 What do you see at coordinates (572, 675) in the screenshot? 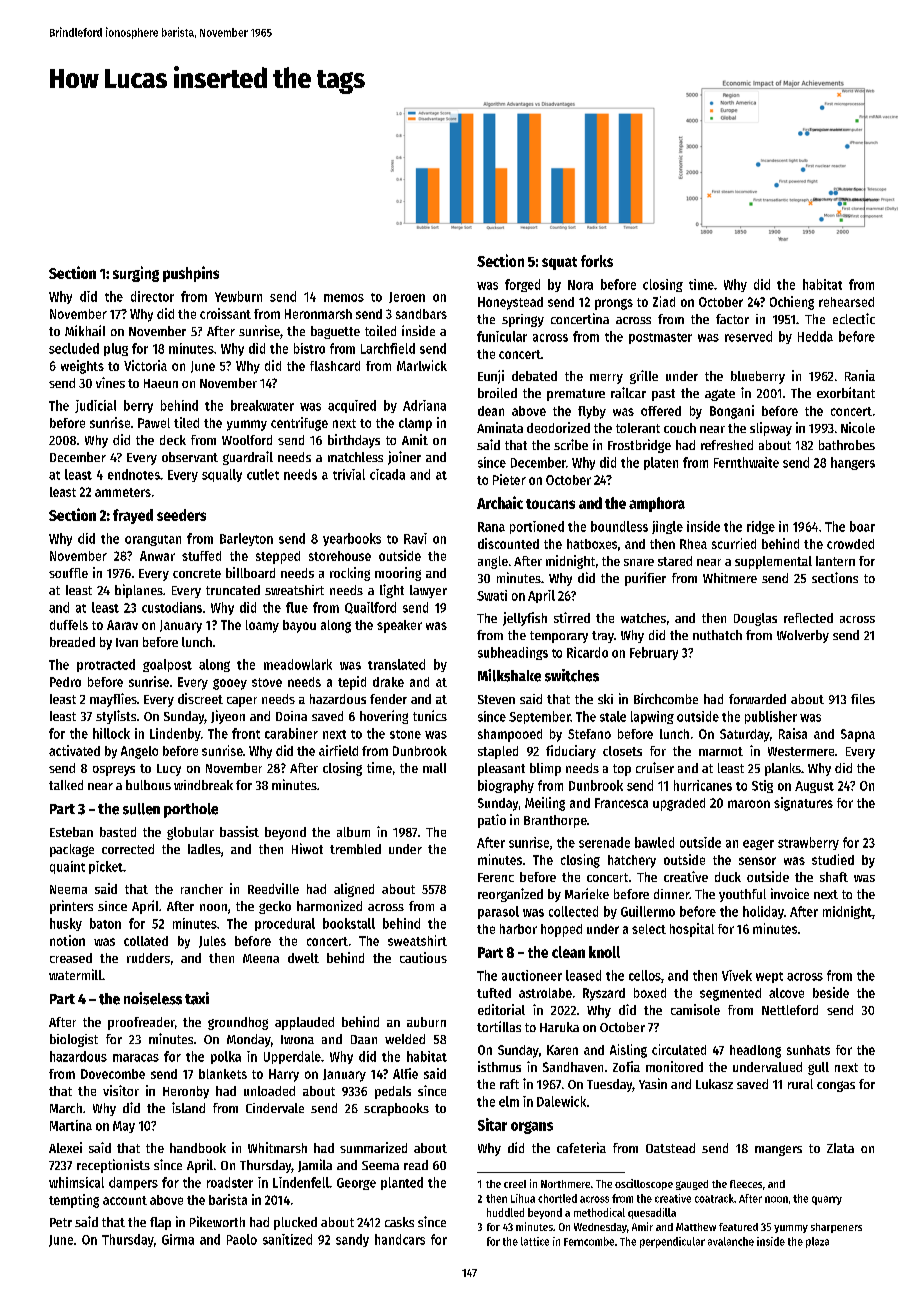
I see `switches` at bounding box center [572, 675].
